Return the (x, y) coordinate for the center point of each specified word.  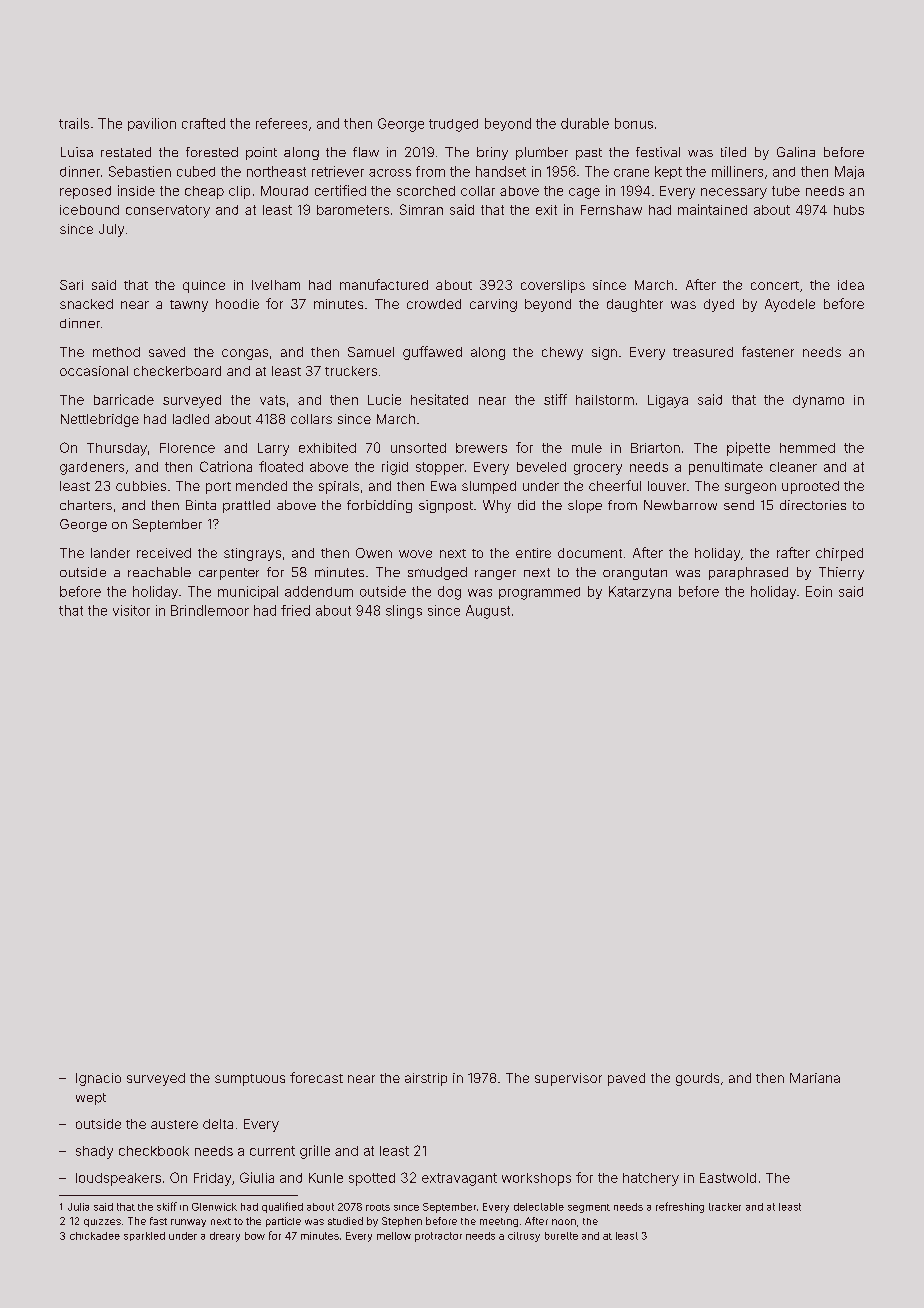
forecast (316, 1077)
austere (174, 1124)
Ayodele (790, 305)
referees (281, 123)
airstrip (426, 1079)
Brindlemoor (210, 610)
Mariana (815, 1078)
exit (546, 210)
